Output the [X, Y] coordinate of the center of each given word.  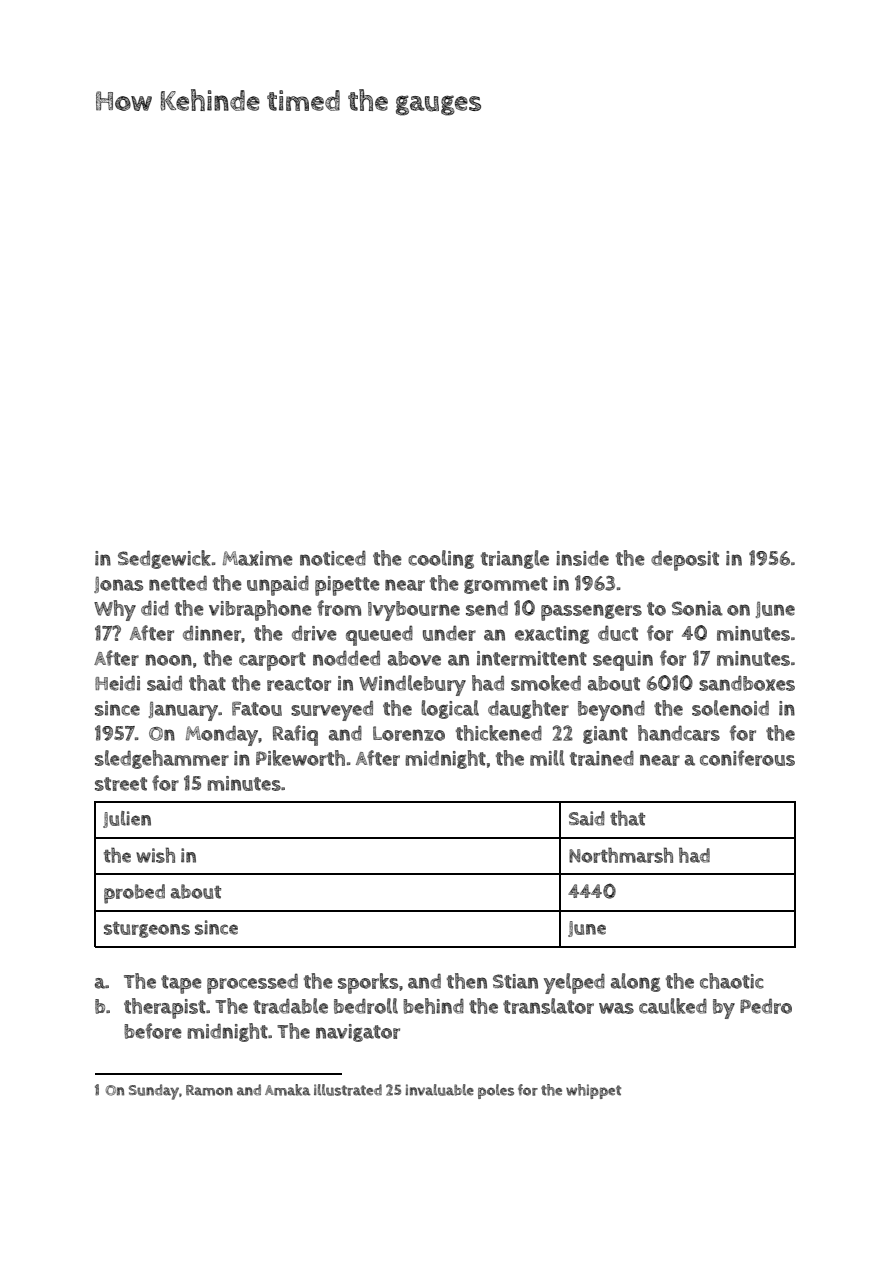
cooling [441, 559]
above [414, 658]
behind [433, 1006]
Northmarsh [621, 855]
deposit [685, 560]
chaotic [732, 981]
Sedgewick [164, 559]
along [636, 982]
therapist [165, 1008]
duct [618, 633]
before [153, 1031]
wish [155, 855]
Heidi [117, 683]
